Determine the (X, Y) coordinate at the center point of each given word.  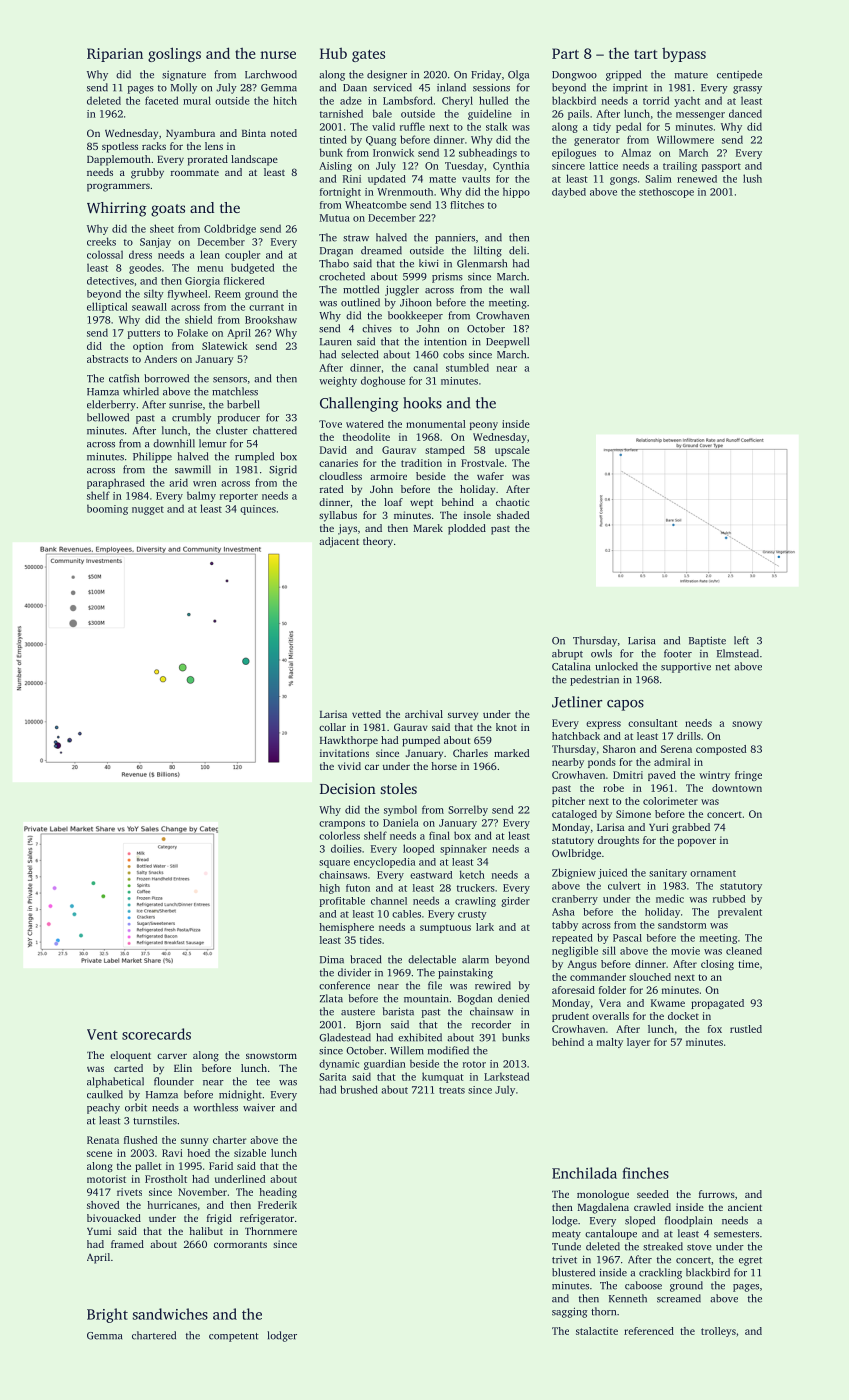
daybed (569, 193)
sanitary (668, 874)
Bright (107, 1315)
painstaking (465, 973)
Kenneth (628, 1298)
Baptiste (707, 641)
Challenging (359, 404)
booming (107, 509)
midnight (240, 1095)
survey (463, 716)
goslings (174, 54)
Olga (518, 75)
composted (721, 750)
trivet (564, 1260)
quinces (258, 510)
